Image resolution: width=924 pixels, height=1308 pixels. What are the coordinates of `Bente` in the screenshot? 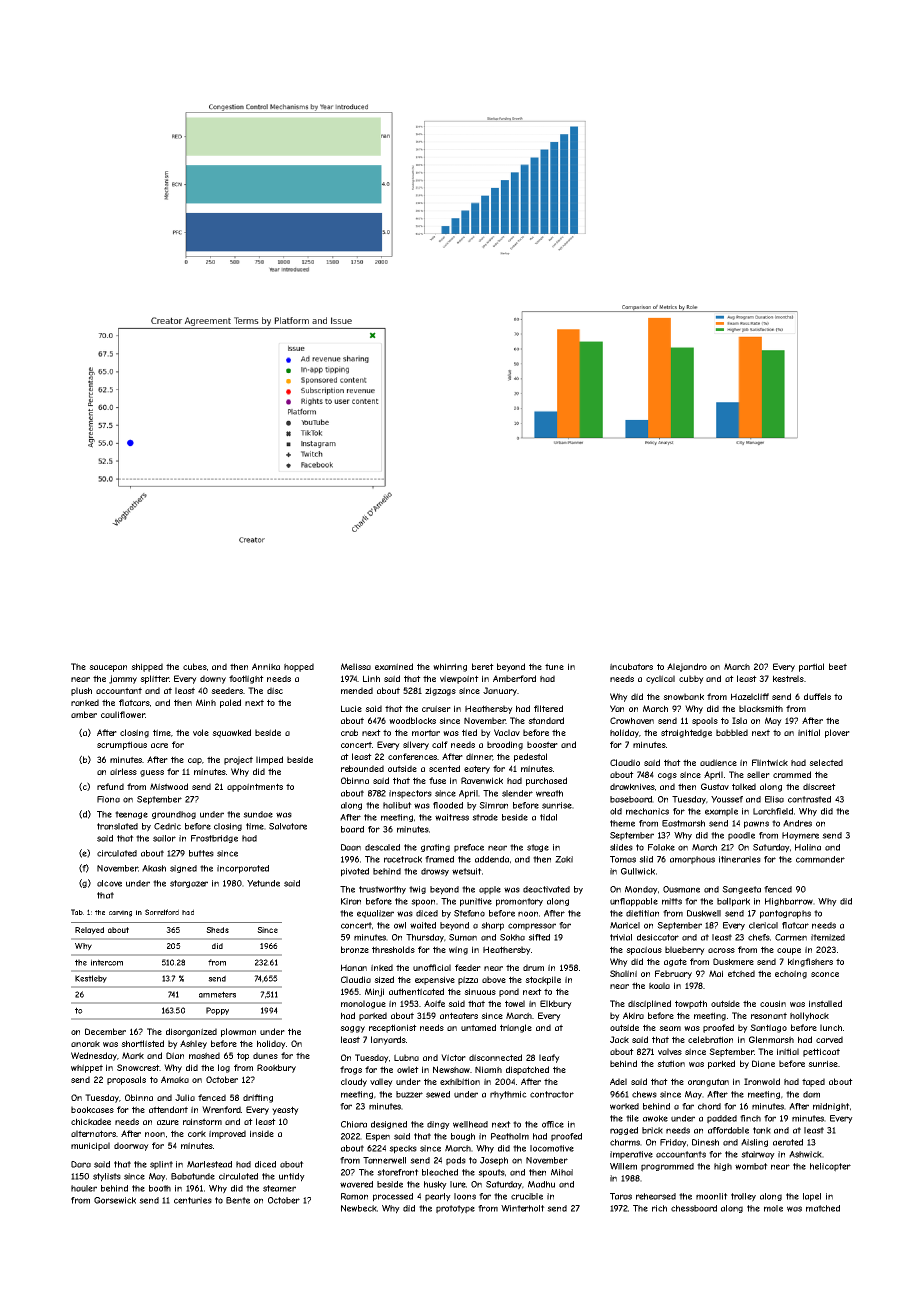 It's located at (238, 1200).
